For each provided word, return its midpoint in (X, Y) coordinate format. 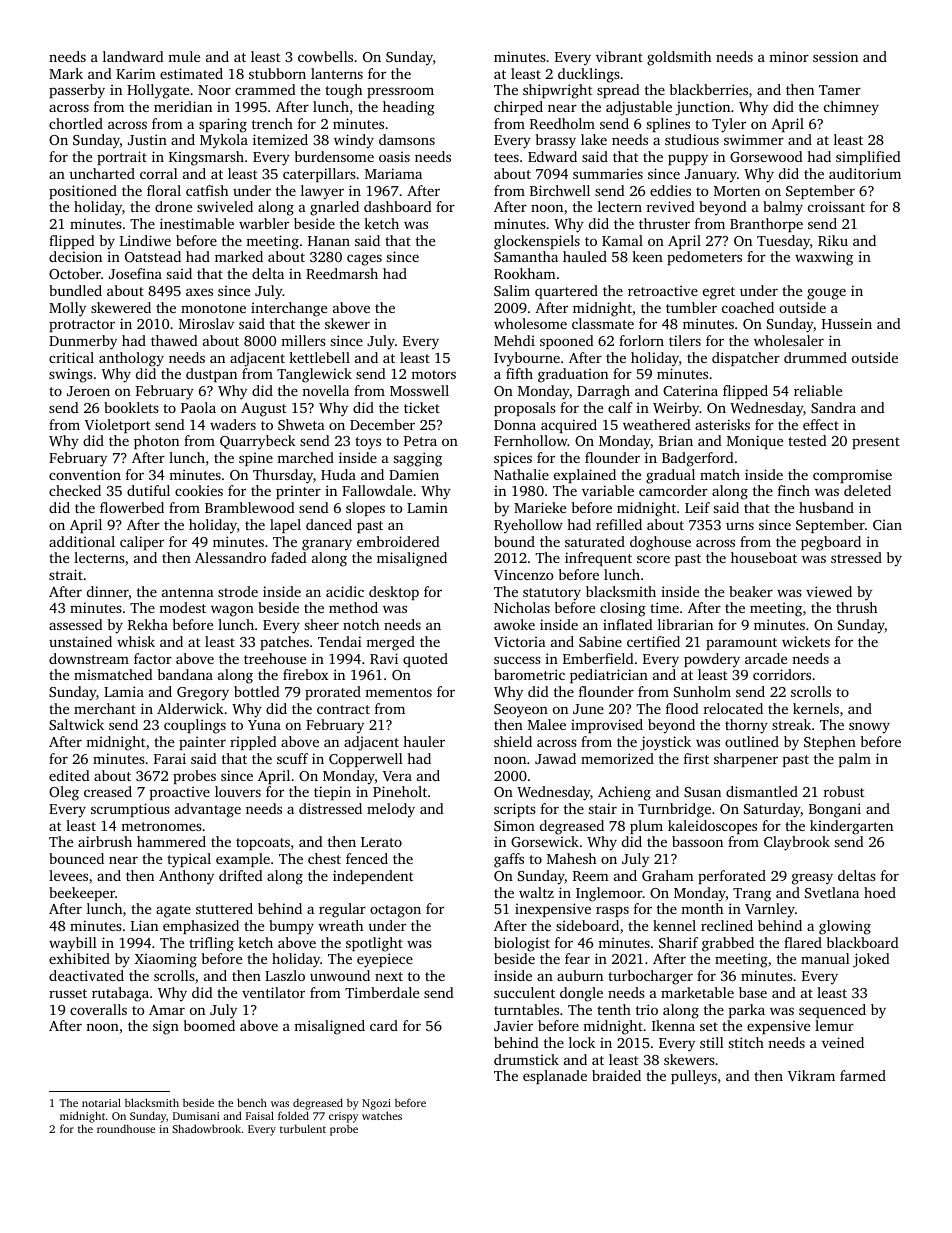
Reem (591, 876)
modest (182, 607)
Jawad (555, 758)
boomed (209, 1025)
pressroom (400, 92)
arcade (766, 658)
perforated (732, 877)
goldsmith (679, 58)
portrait (122, 158)
